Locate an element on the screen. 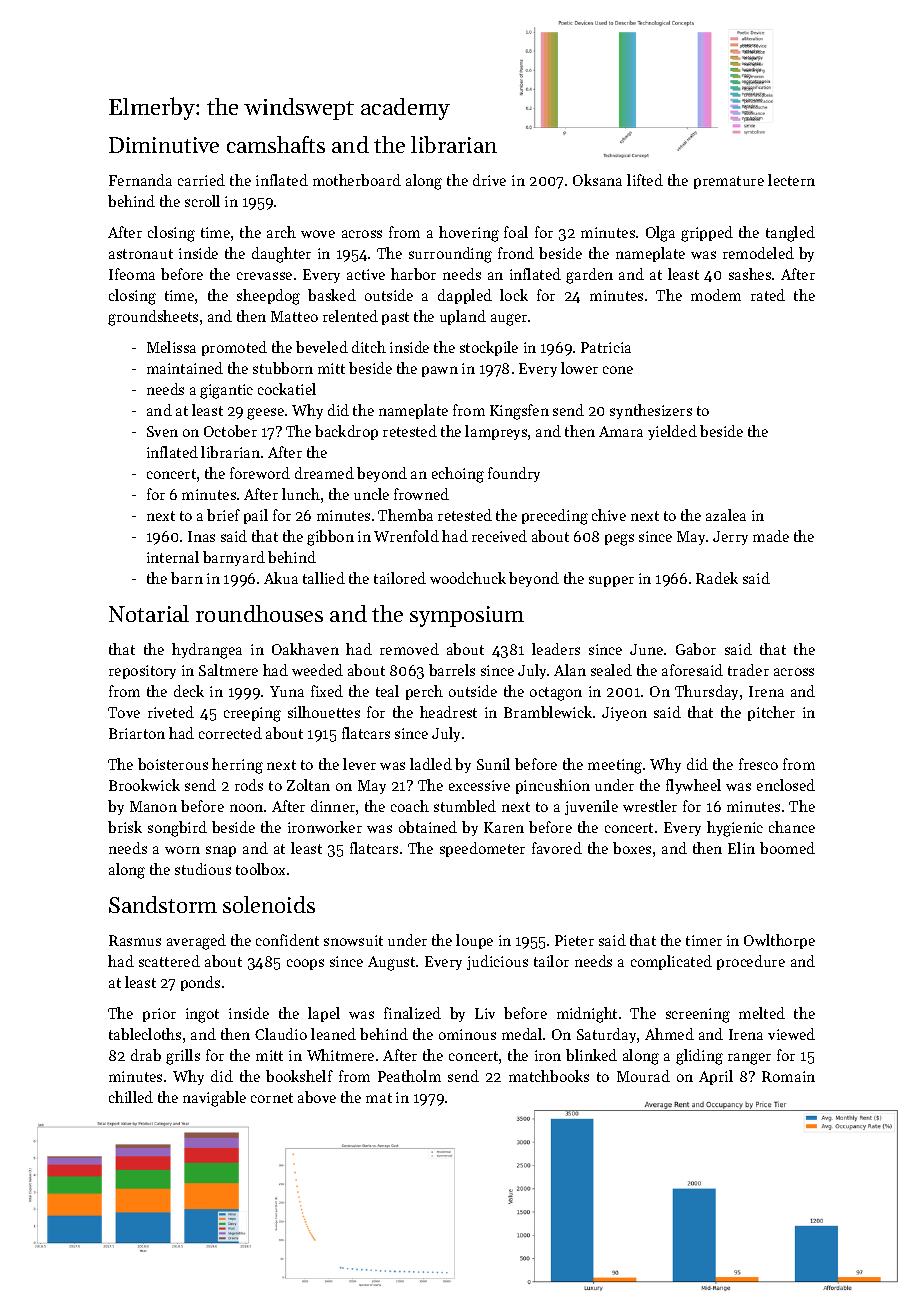 The height and width of the screenshot is (1314, 924). repository is located at coordinates (142, 672).
